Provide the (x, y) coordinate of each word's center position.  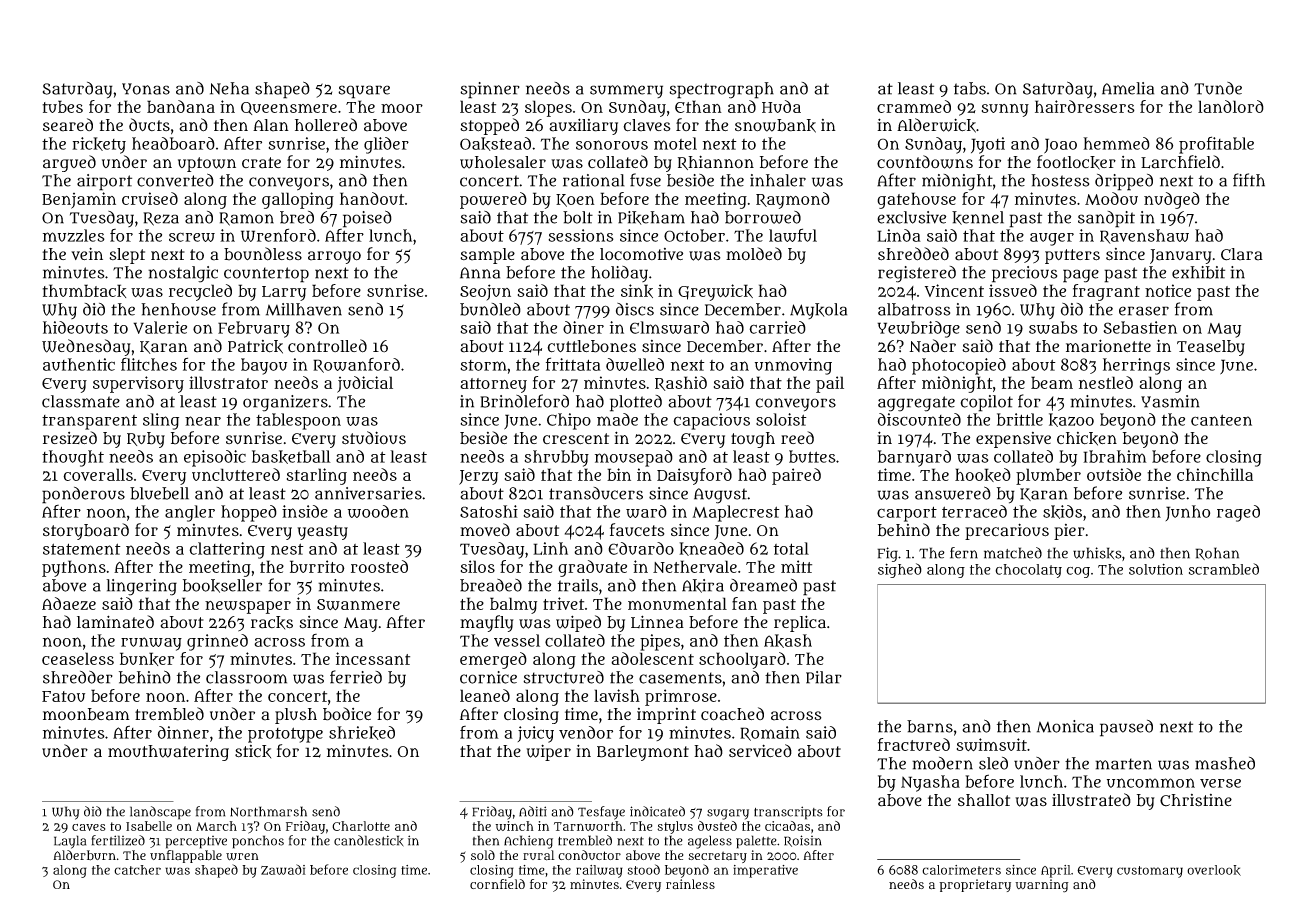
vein (87, 253)
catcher (137, 870)
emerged (493, 660)
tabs (970, 88)
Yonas (146, 89)
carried (777, 327)
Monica (1065, 726)
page (1081, 276)
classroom (246, 677)
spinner (490, 90)
